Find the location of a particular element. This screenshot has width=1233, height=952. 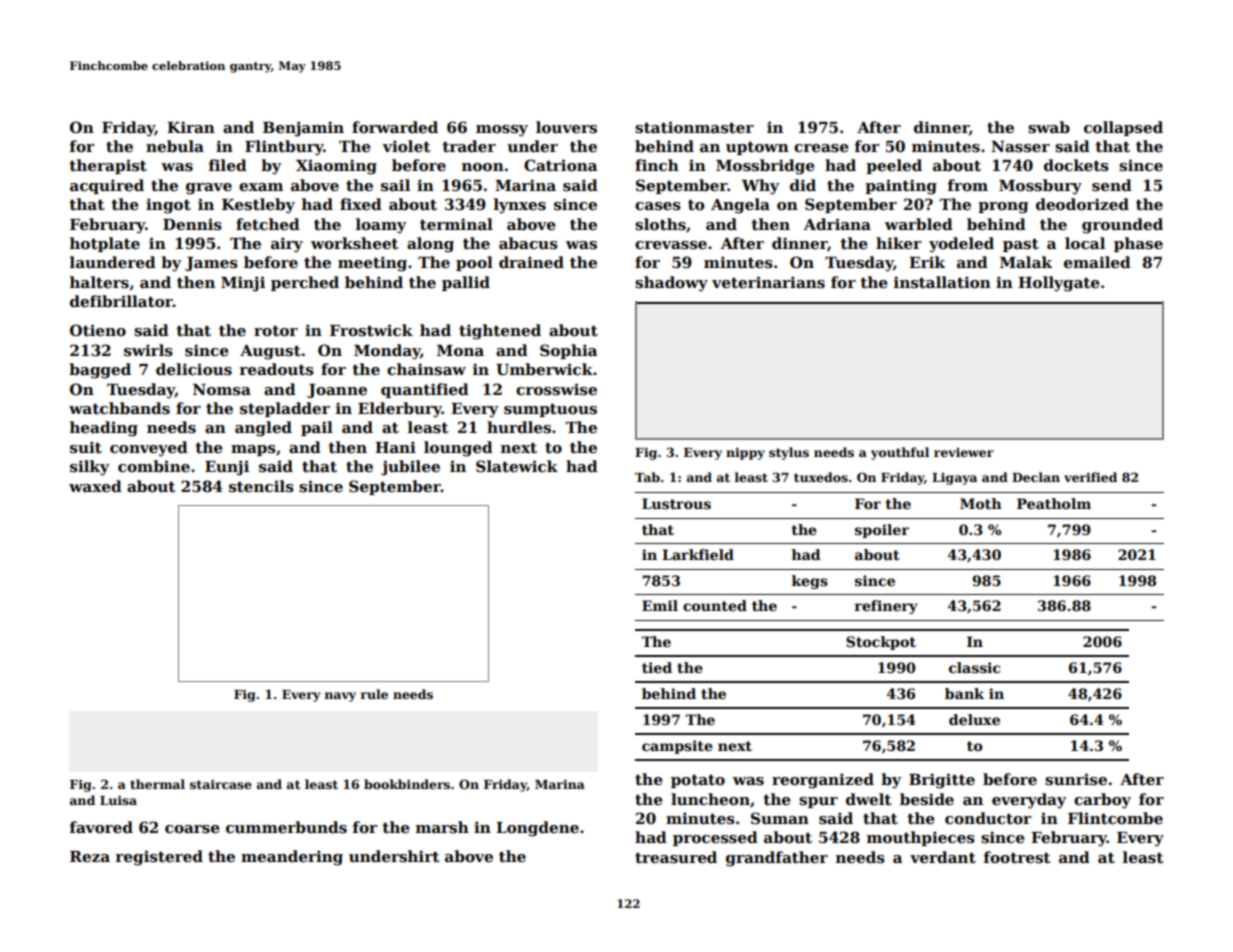

collapsed is located at coordinates (1123, 128).
